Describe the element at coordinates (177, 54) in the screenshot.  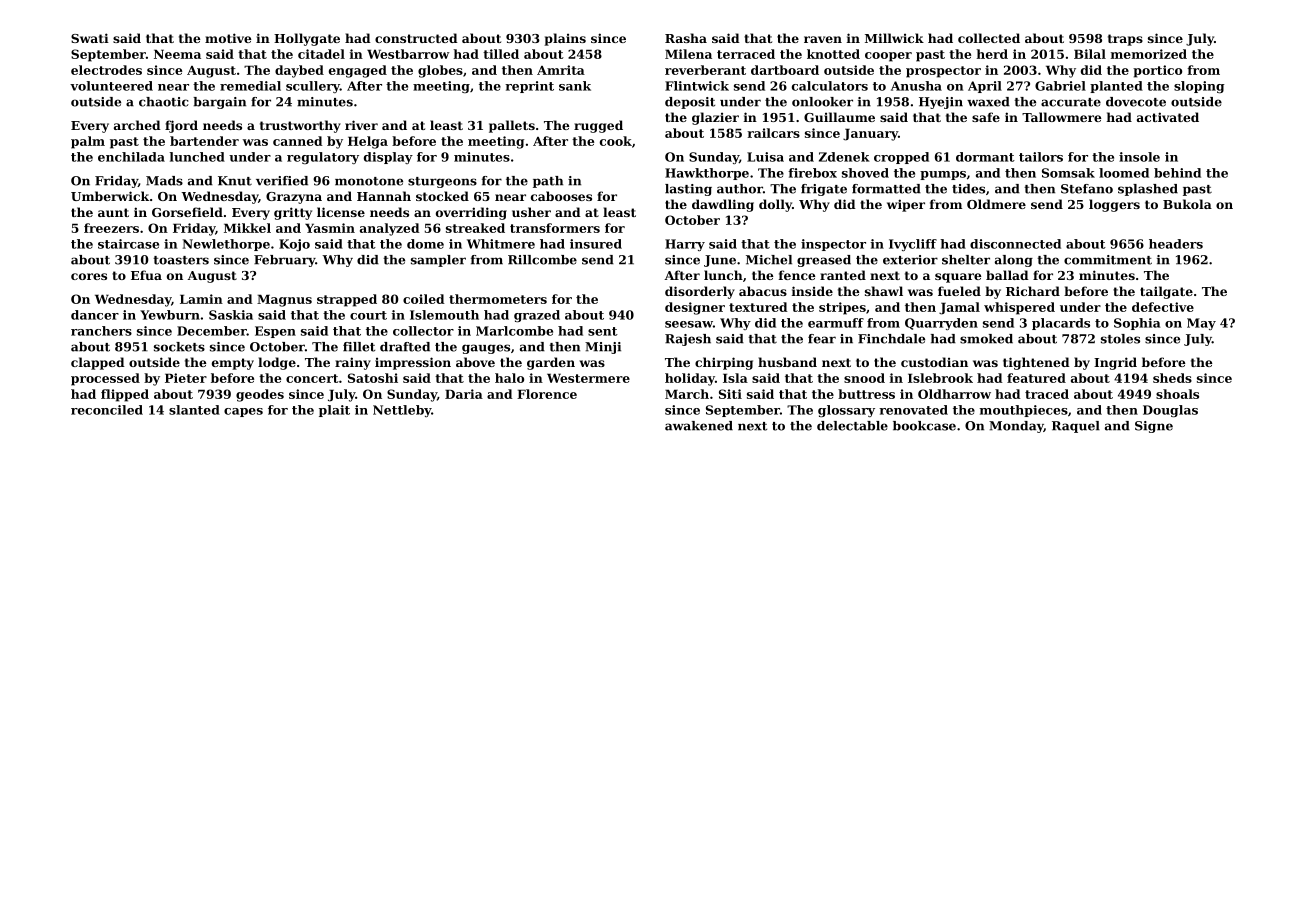
I see `Neema` at that location.
